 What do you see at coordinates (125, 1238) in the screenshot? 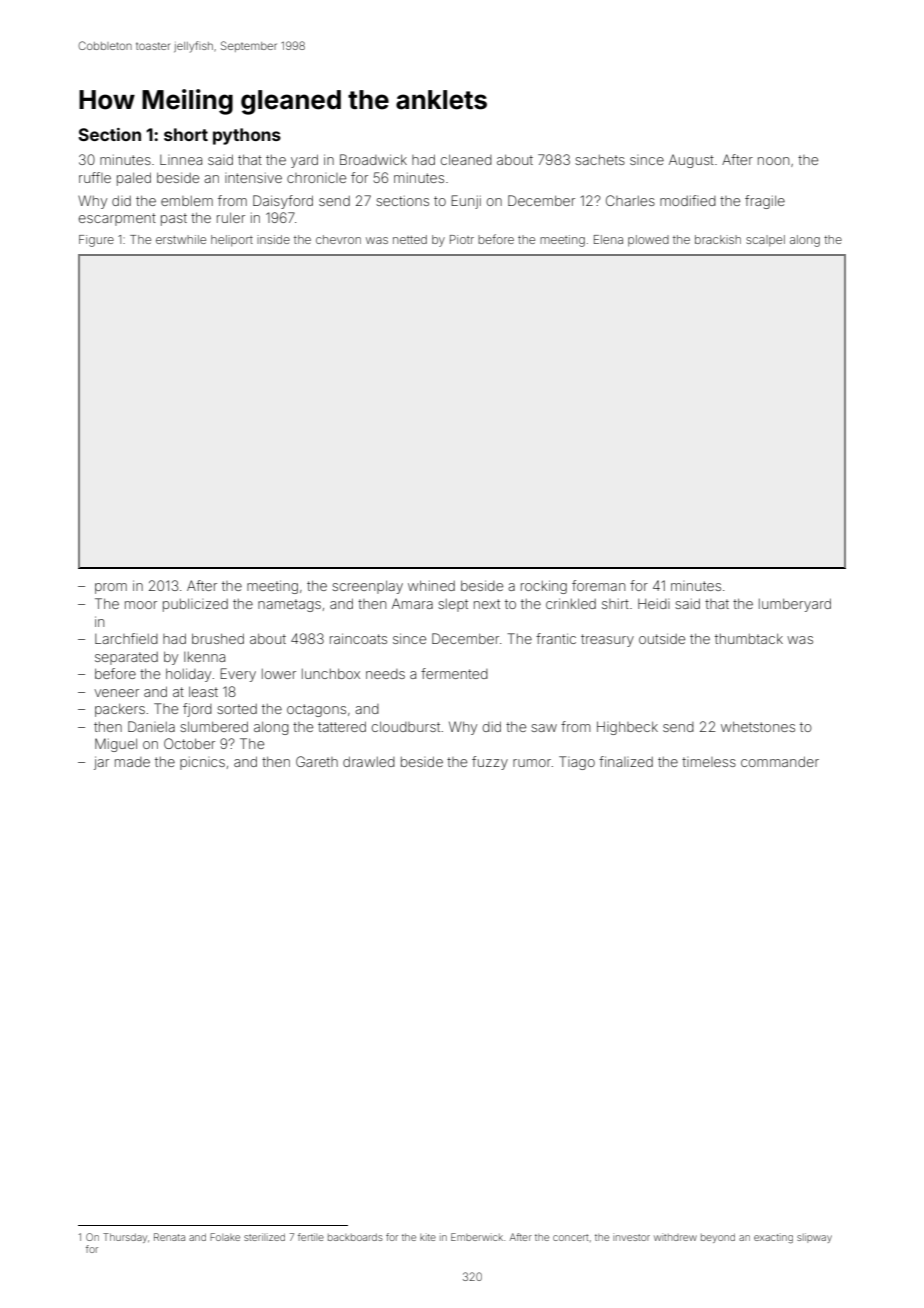
I see `Thursday` at bounding box center [125, 1238].
